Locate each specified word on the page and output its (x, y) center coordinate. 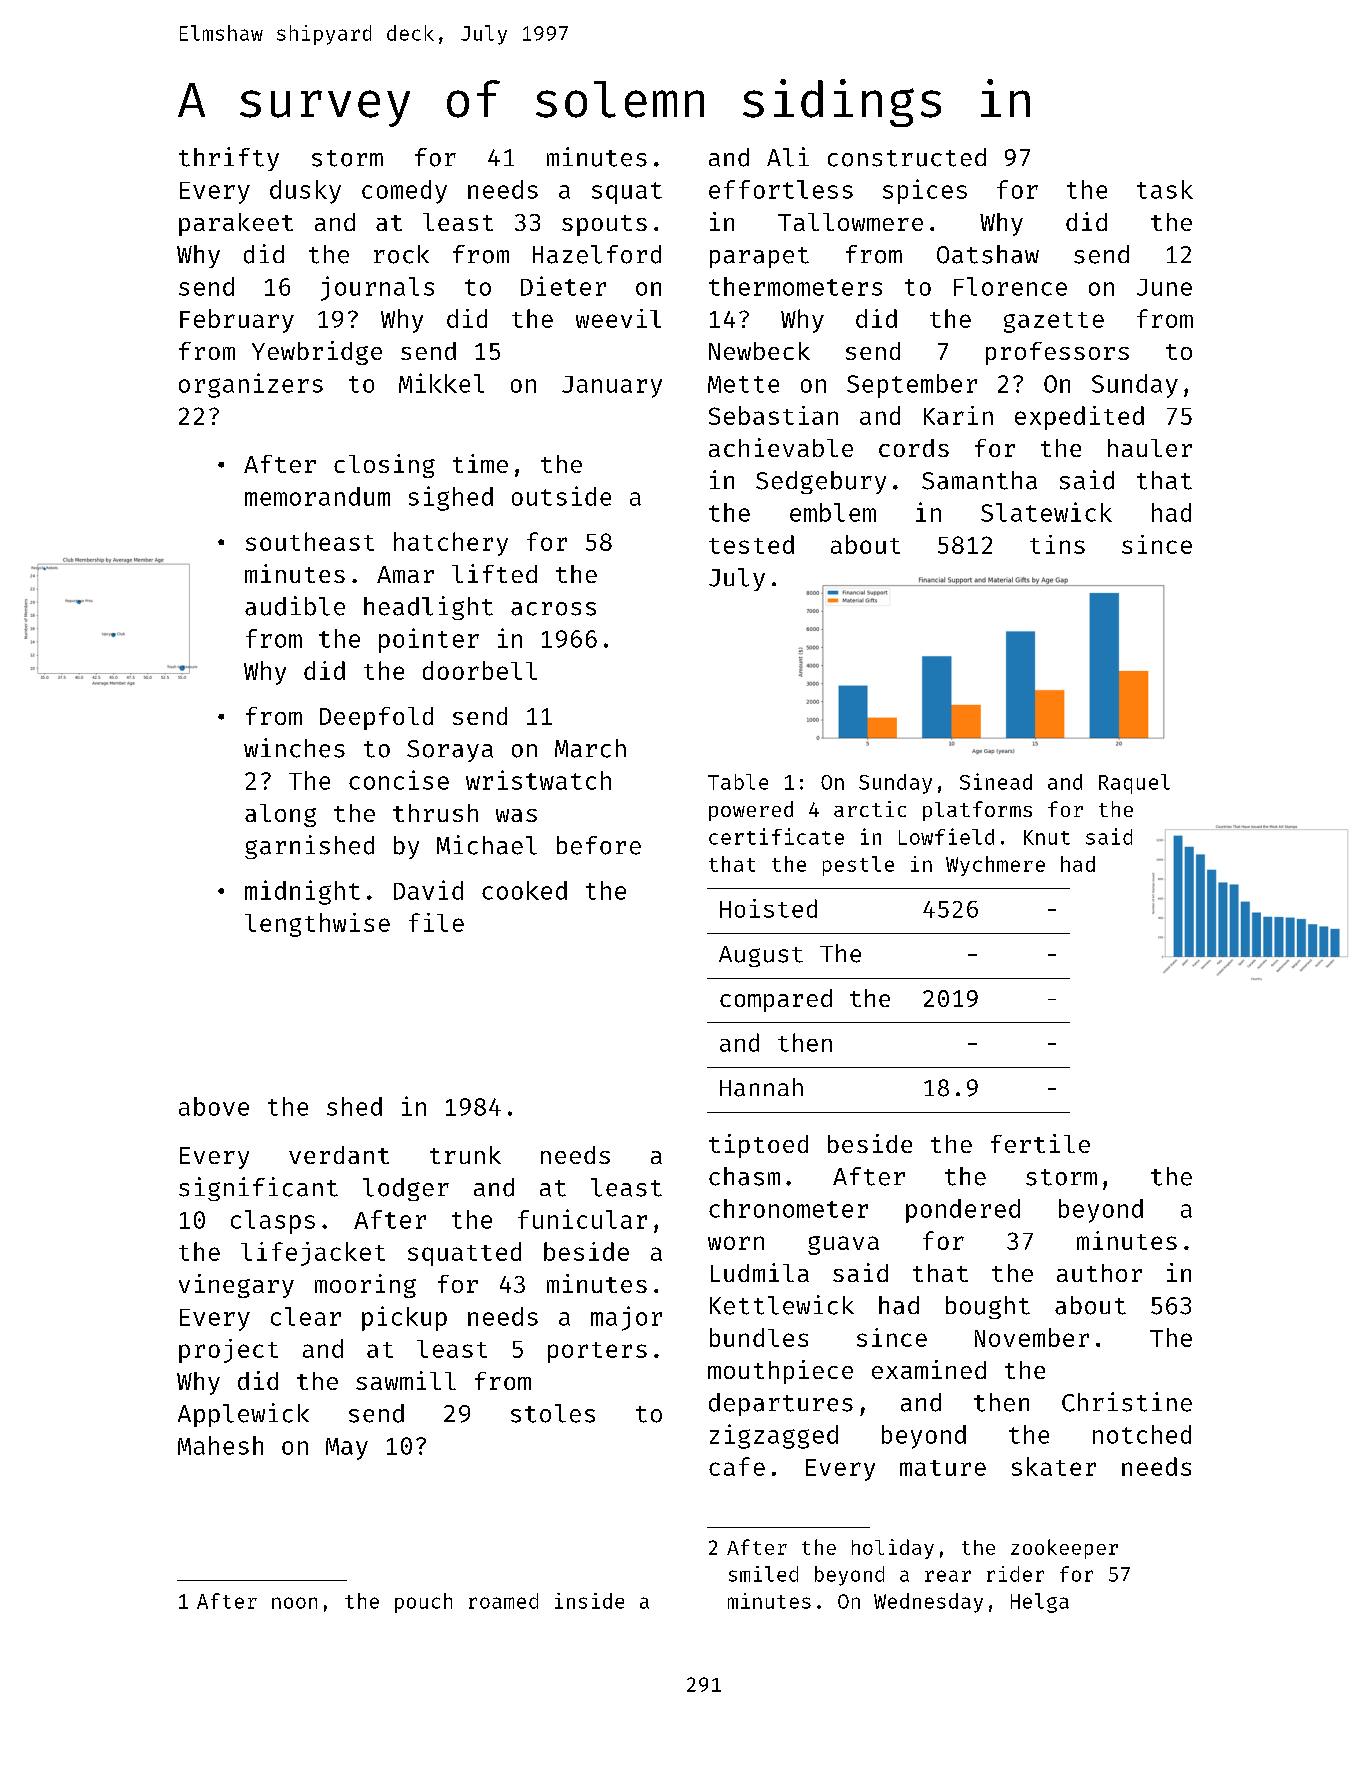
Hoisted (768, 908)
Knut (1047, 837)
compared (776, 1000)
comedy (404, 192)
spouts (604, 225)
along (280, 815)
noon (294, 1603)
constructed (907, 157)
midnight (302, 892)
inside (589, 1601)
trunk (465, 1155)
